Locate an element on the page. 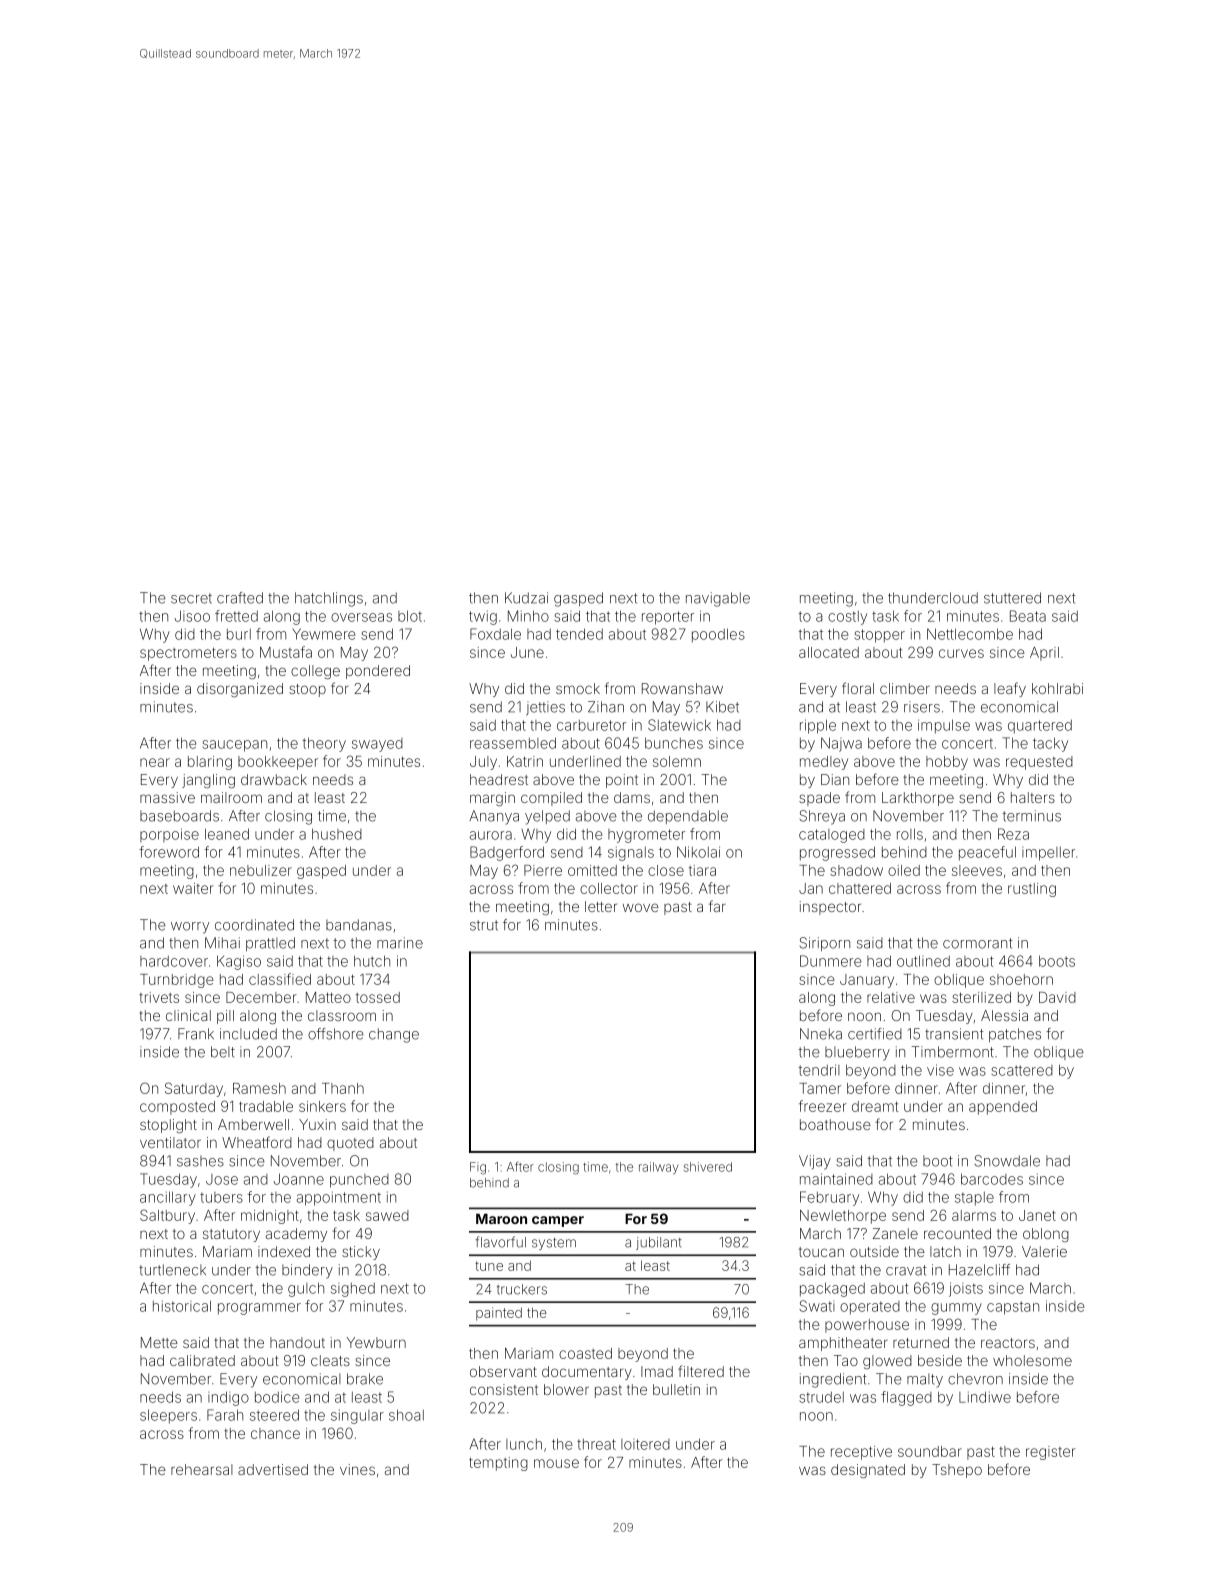 The width and height of the image is (1225, 1585). porpoise is located at coordinates (169, 835).
